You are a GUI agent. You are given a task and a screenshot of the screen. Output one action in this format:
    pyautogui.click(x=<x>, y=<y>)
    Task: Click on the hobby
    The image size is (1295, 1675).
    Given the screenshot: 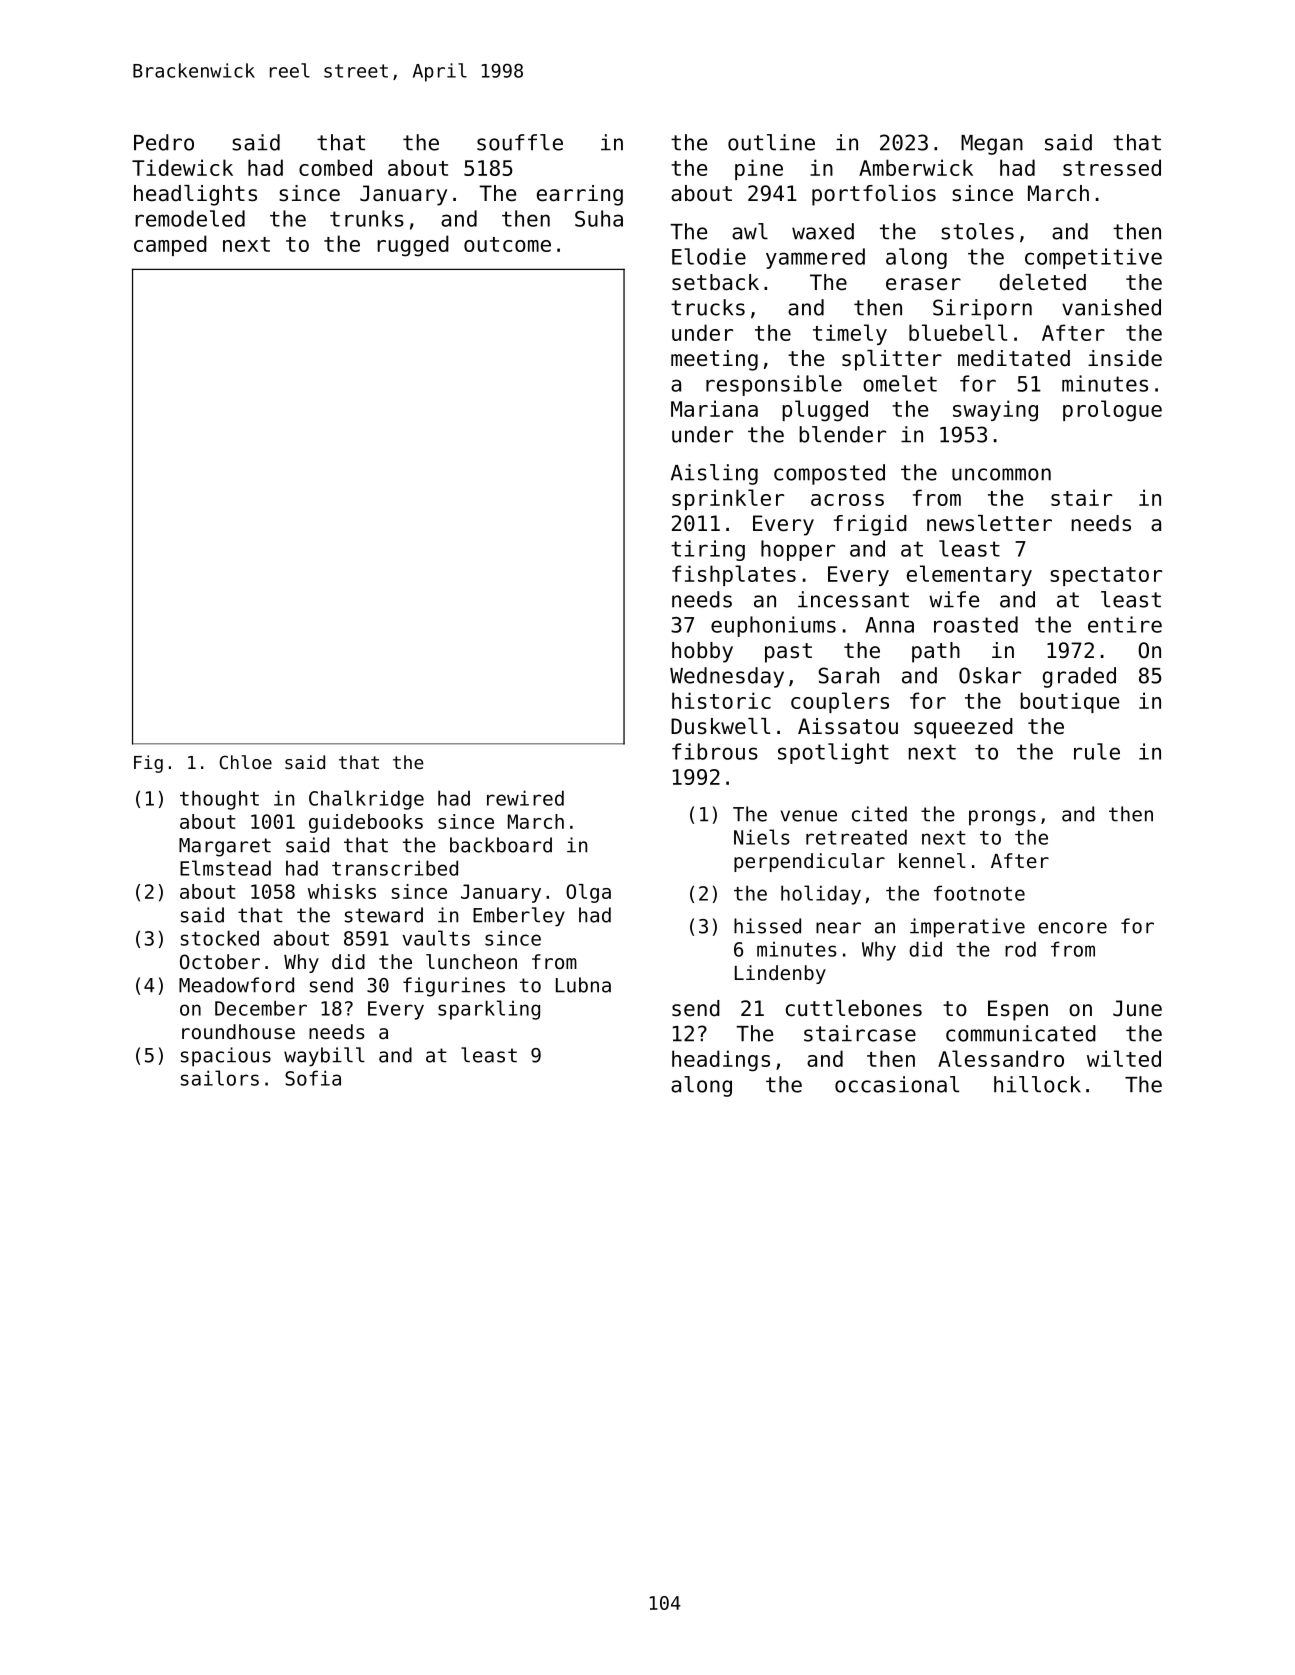 What is the action you would take?
    pyautogui.click(x=702, y=652)
